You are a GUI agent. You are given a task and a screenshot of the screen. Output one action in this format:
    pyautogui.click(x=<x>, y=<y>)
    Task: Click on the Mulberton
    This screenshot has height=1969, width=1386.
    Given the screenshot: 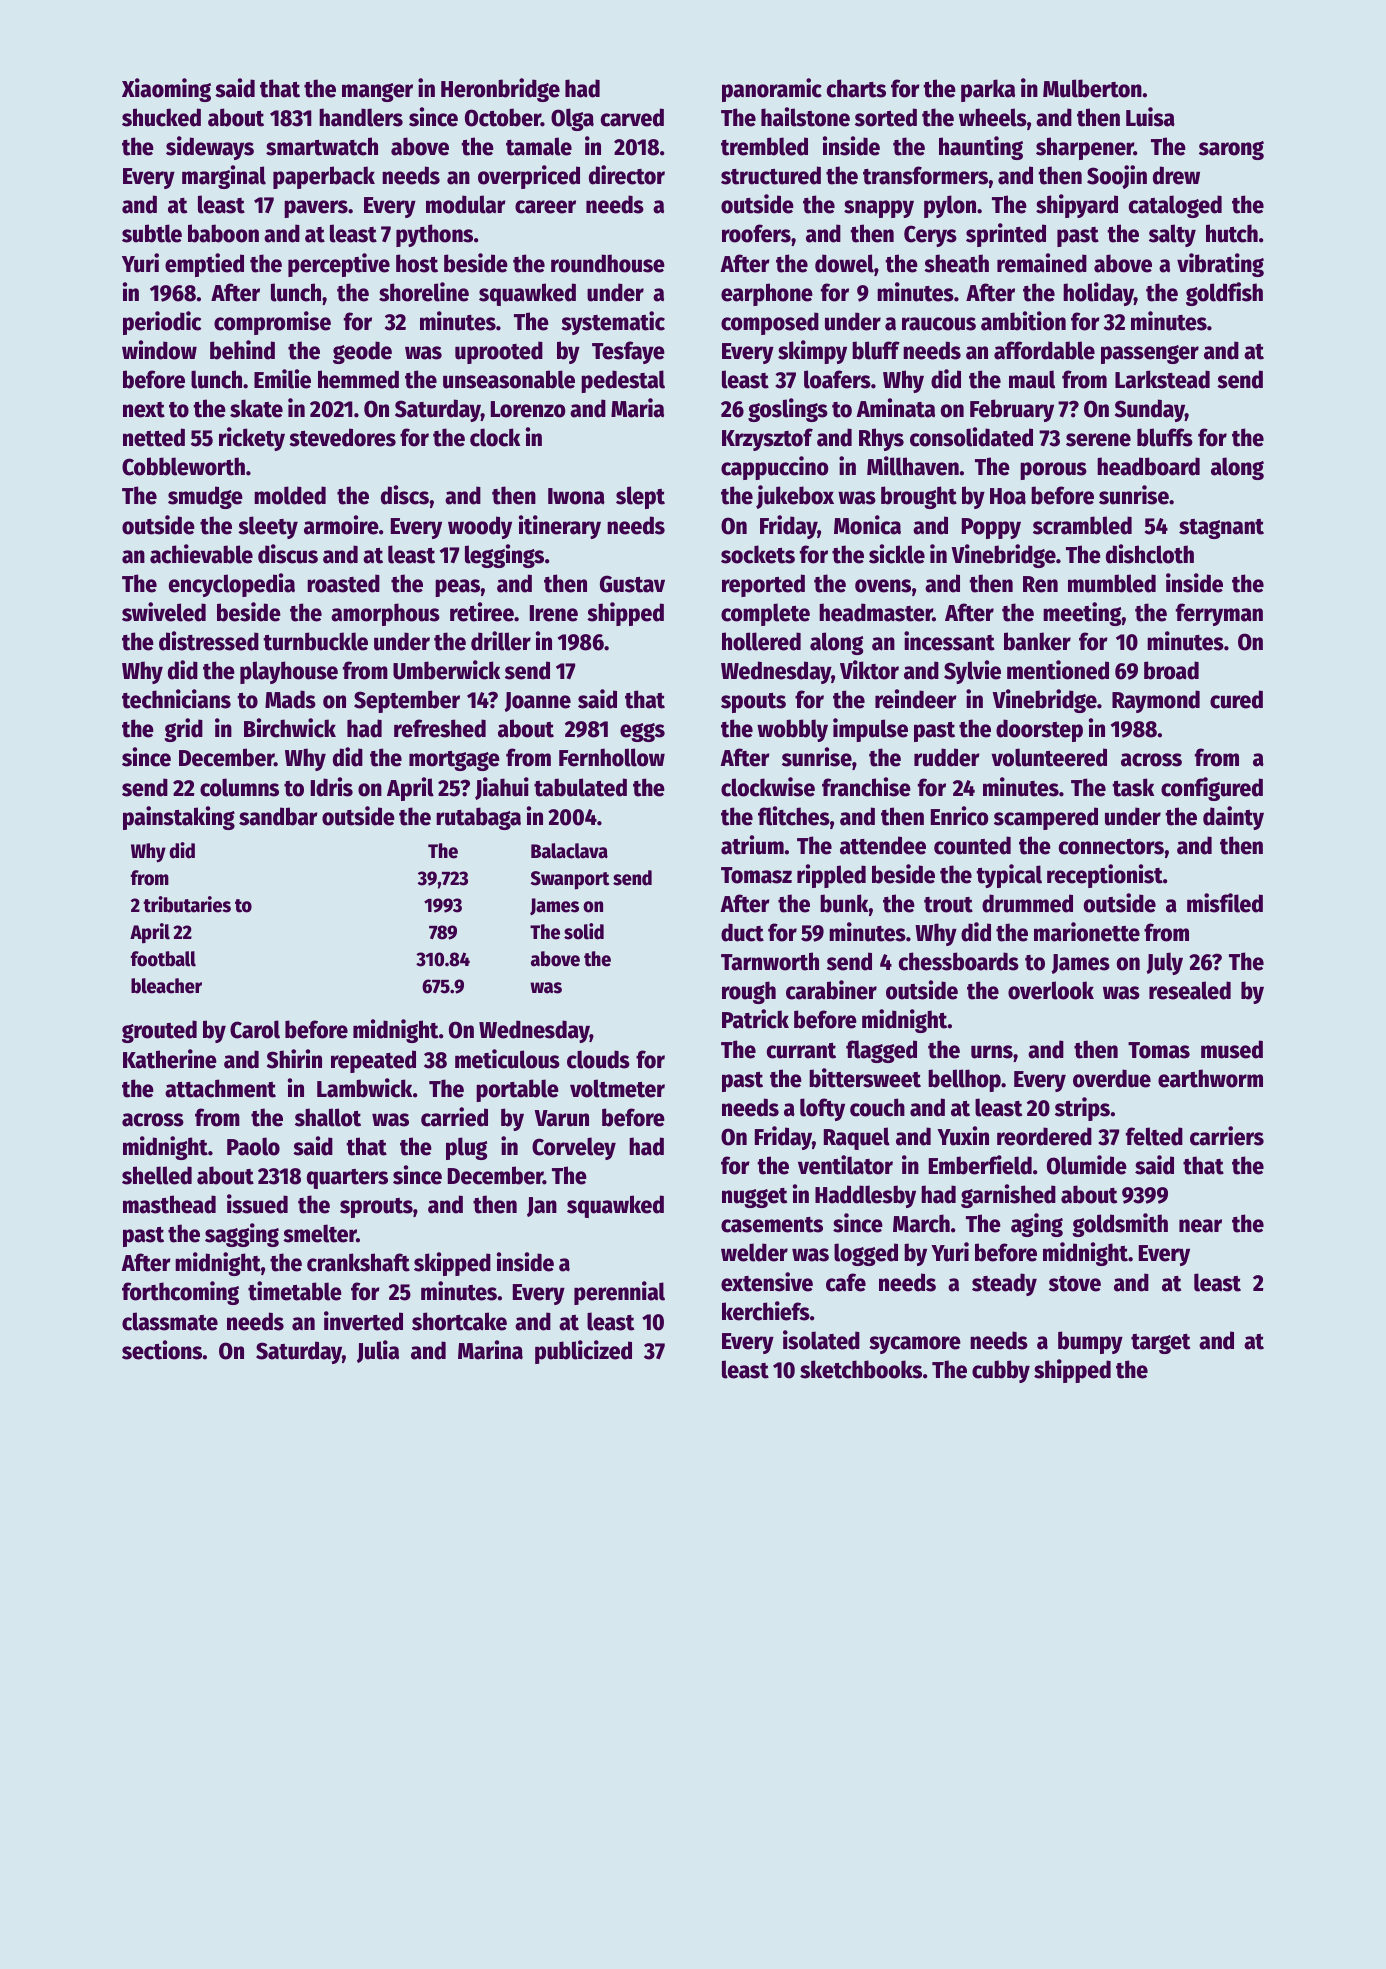 What is the action you would take?
    pyautogui.click(x=1092, y=88)
